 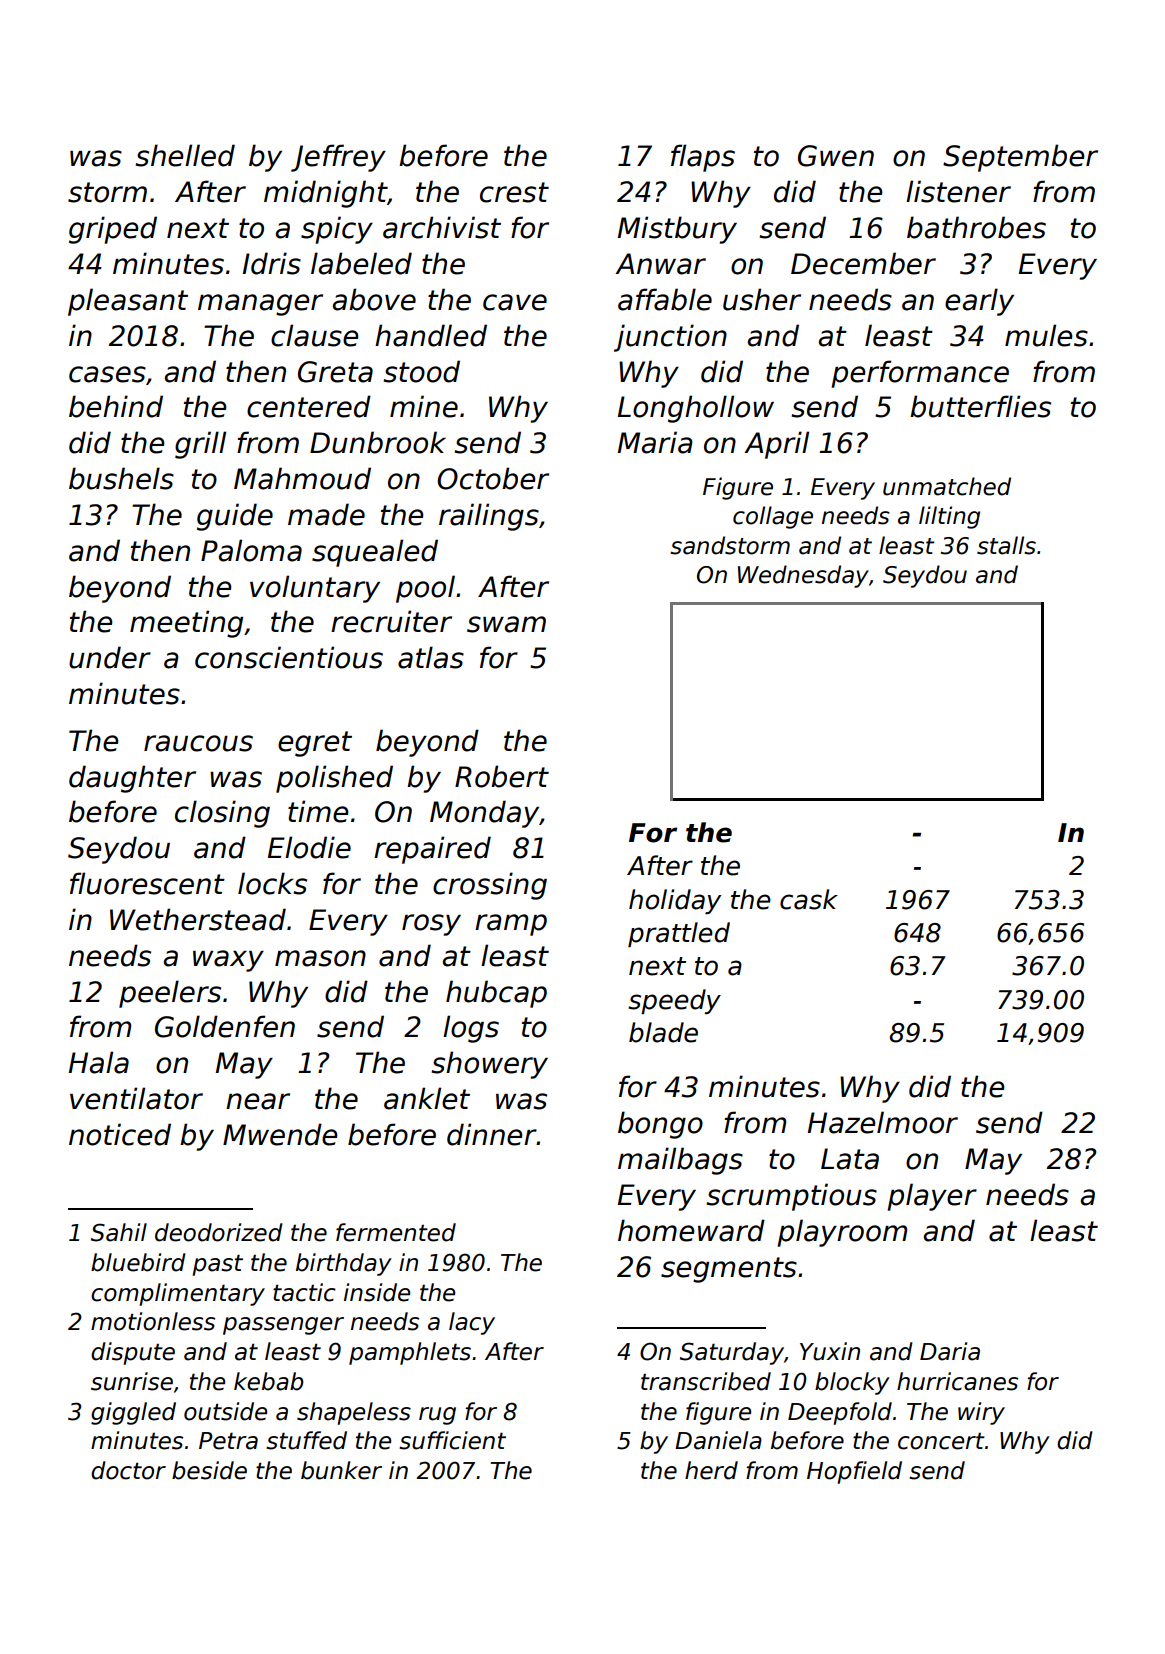 I want to click on bushels, so click(x=121, y=478).
